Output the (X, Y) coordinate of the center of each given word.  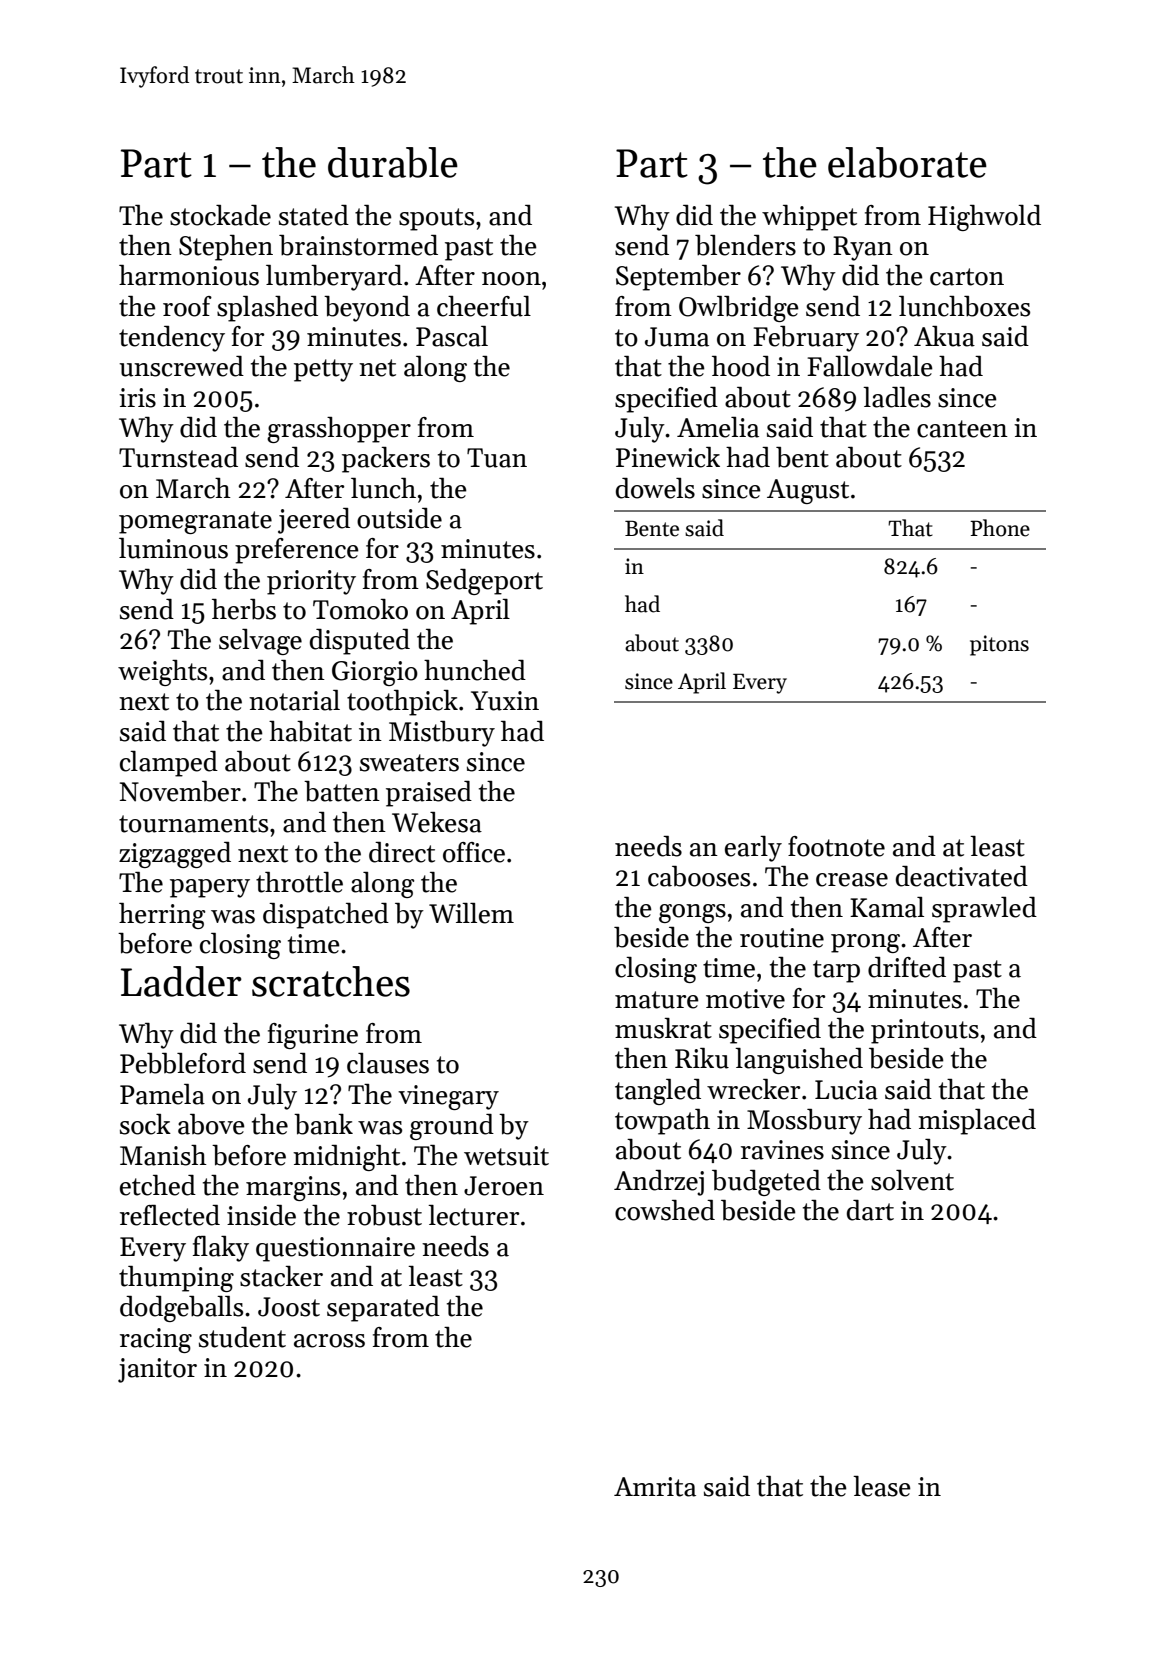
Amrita (655, 1487)
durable (393, 162)
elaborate (907, 162)
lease (882, 1486)
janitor (157, 1370)
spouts (436, 219)
